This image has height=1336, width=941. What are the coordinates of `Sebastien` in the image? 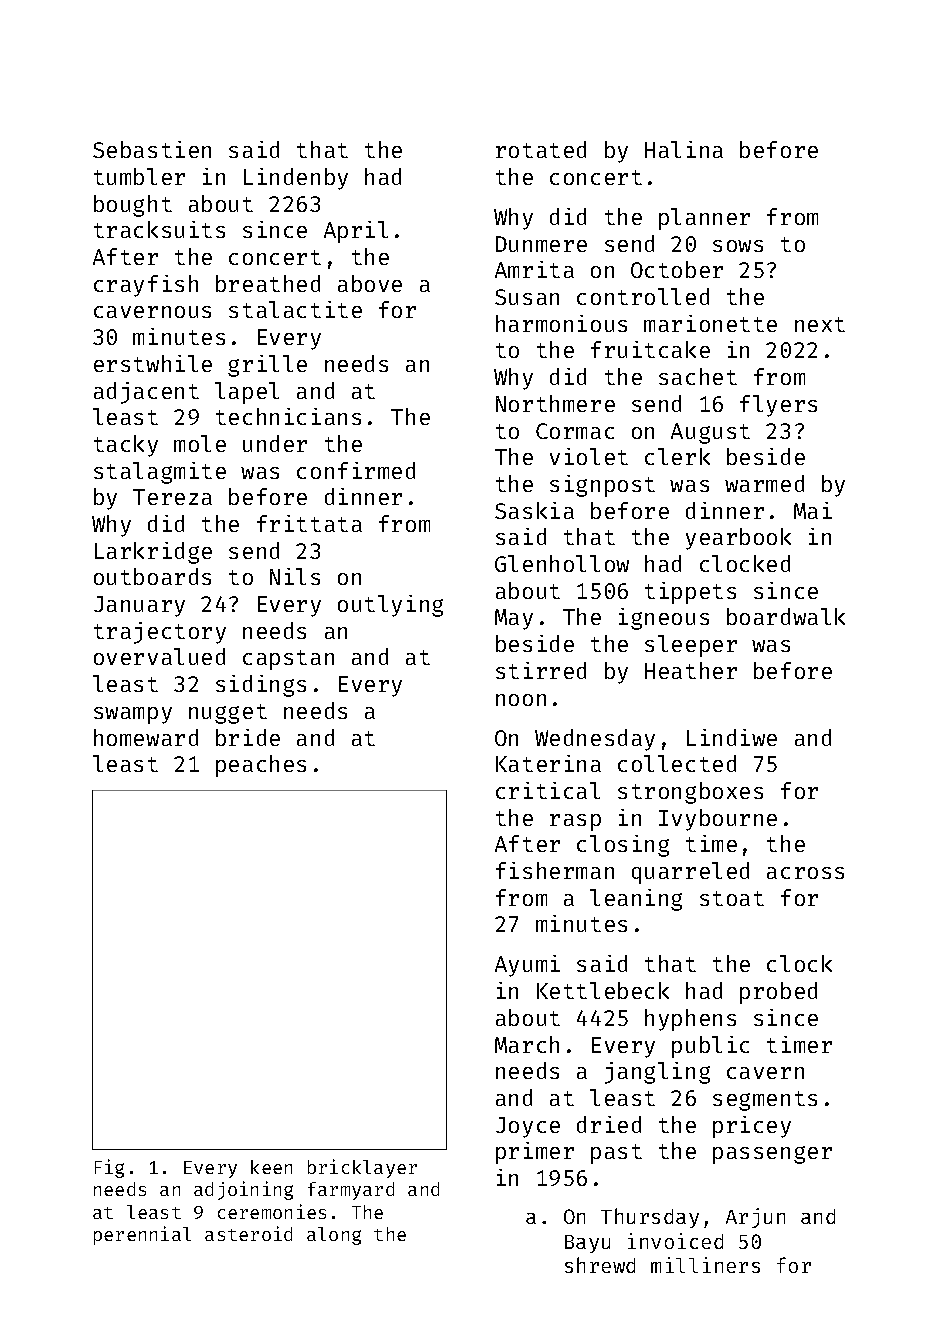 It's located at (152, 149).
